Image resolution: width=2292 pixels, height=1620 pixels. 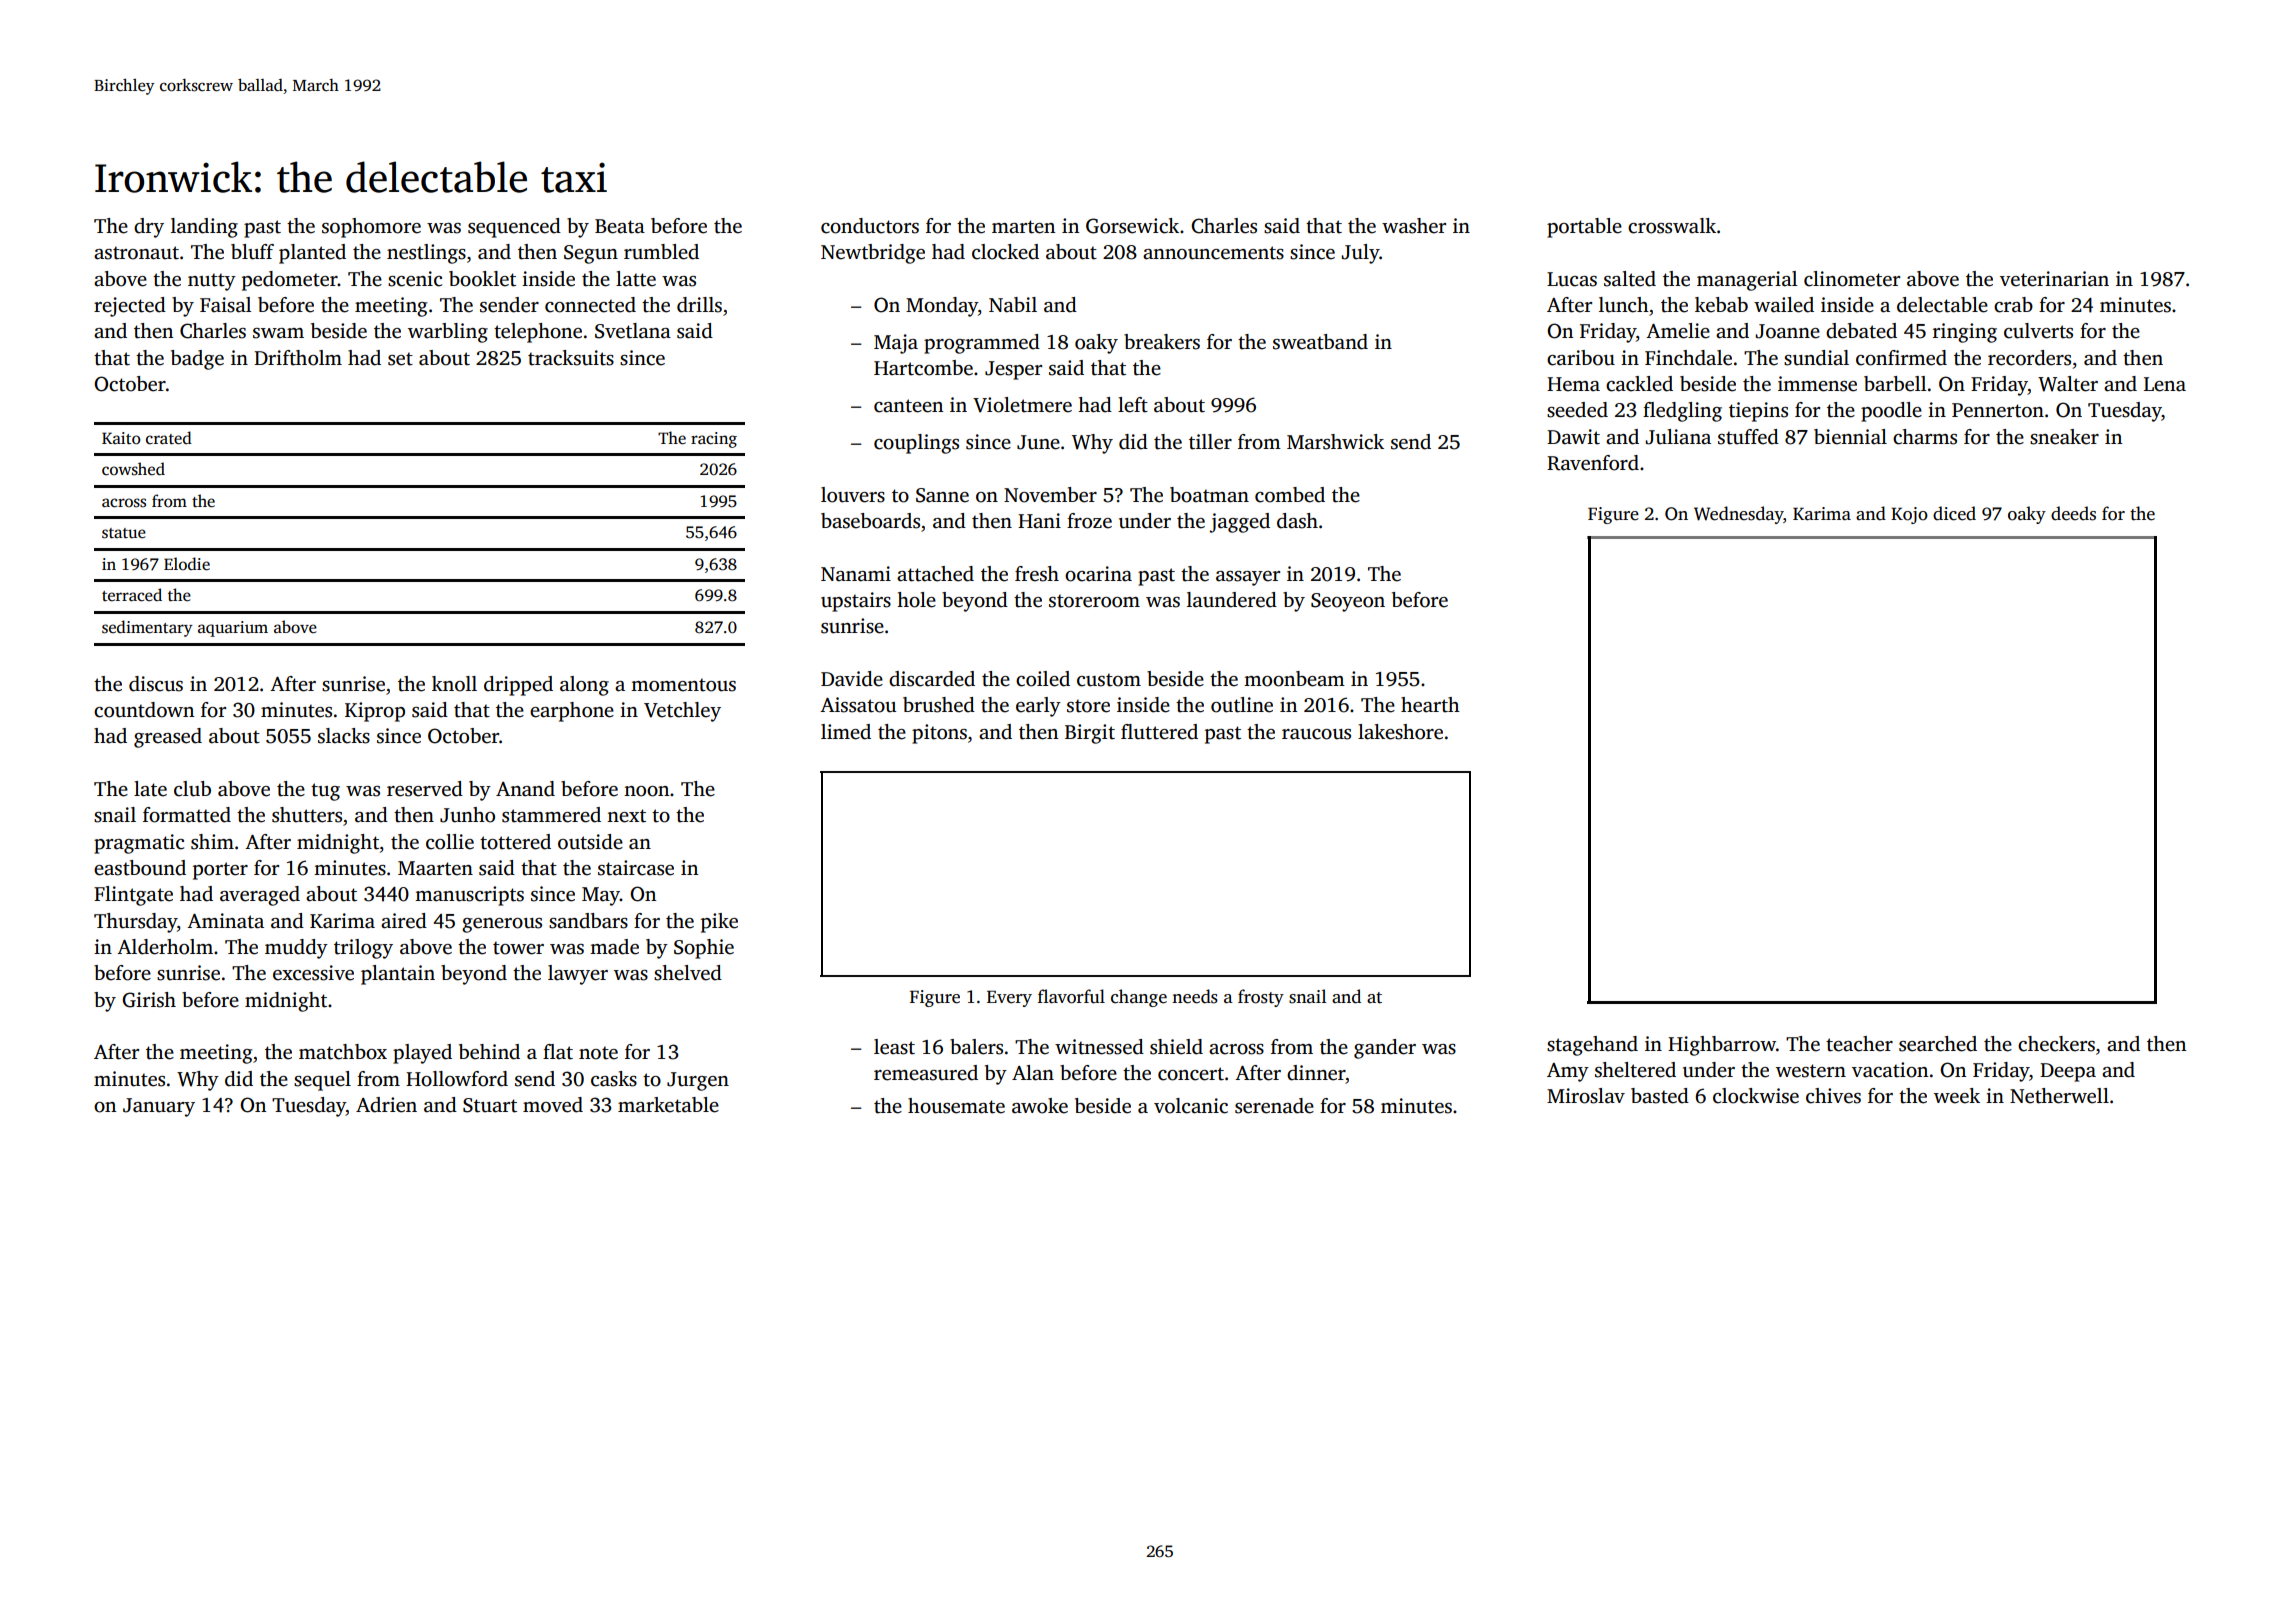 I want to click on couplings, so click(x=916, y=444).
